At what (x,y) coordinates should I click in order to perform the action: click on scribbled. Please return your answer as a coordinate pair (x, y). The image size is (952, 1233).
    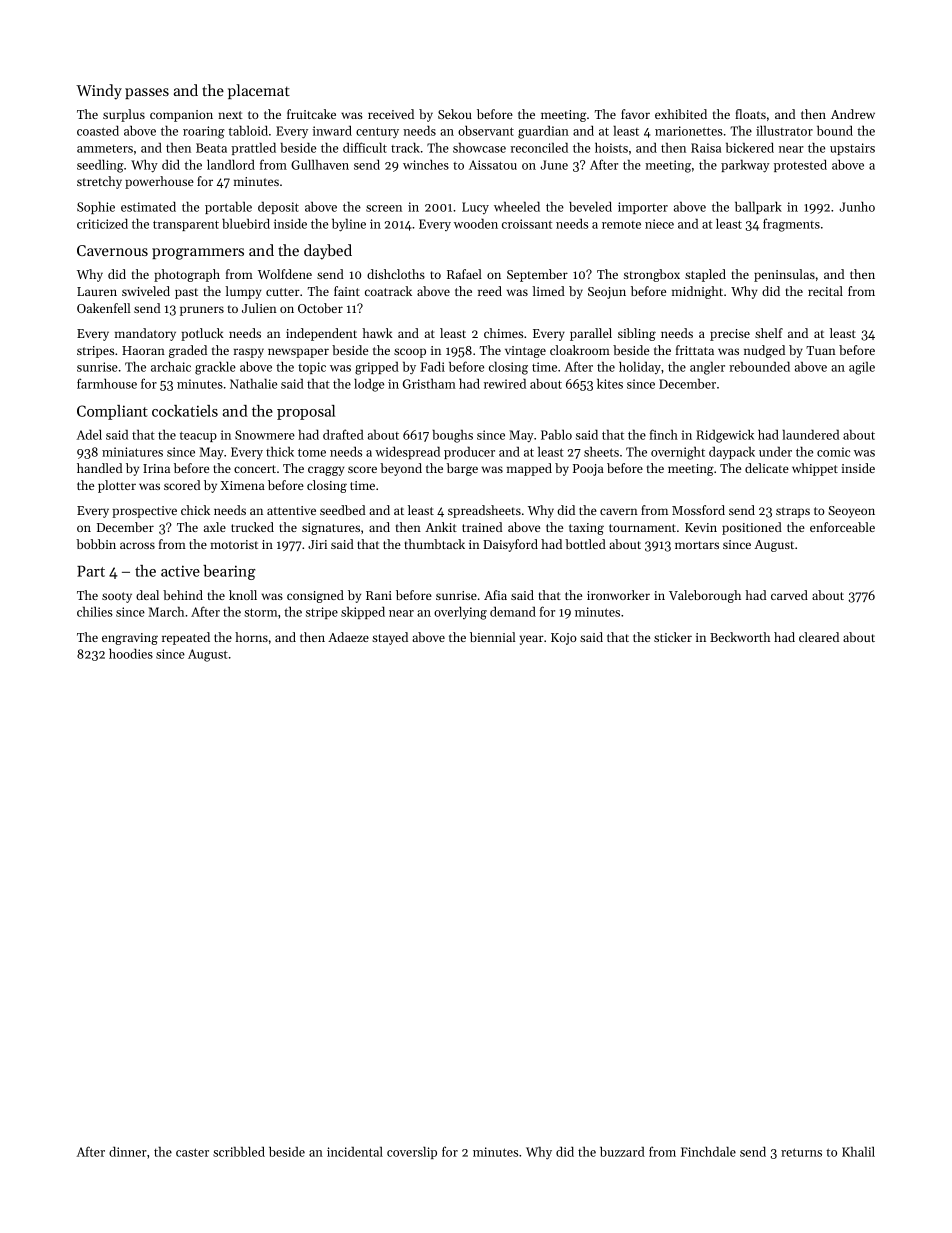
    Looking at the image, I should click on (239, 1151).
